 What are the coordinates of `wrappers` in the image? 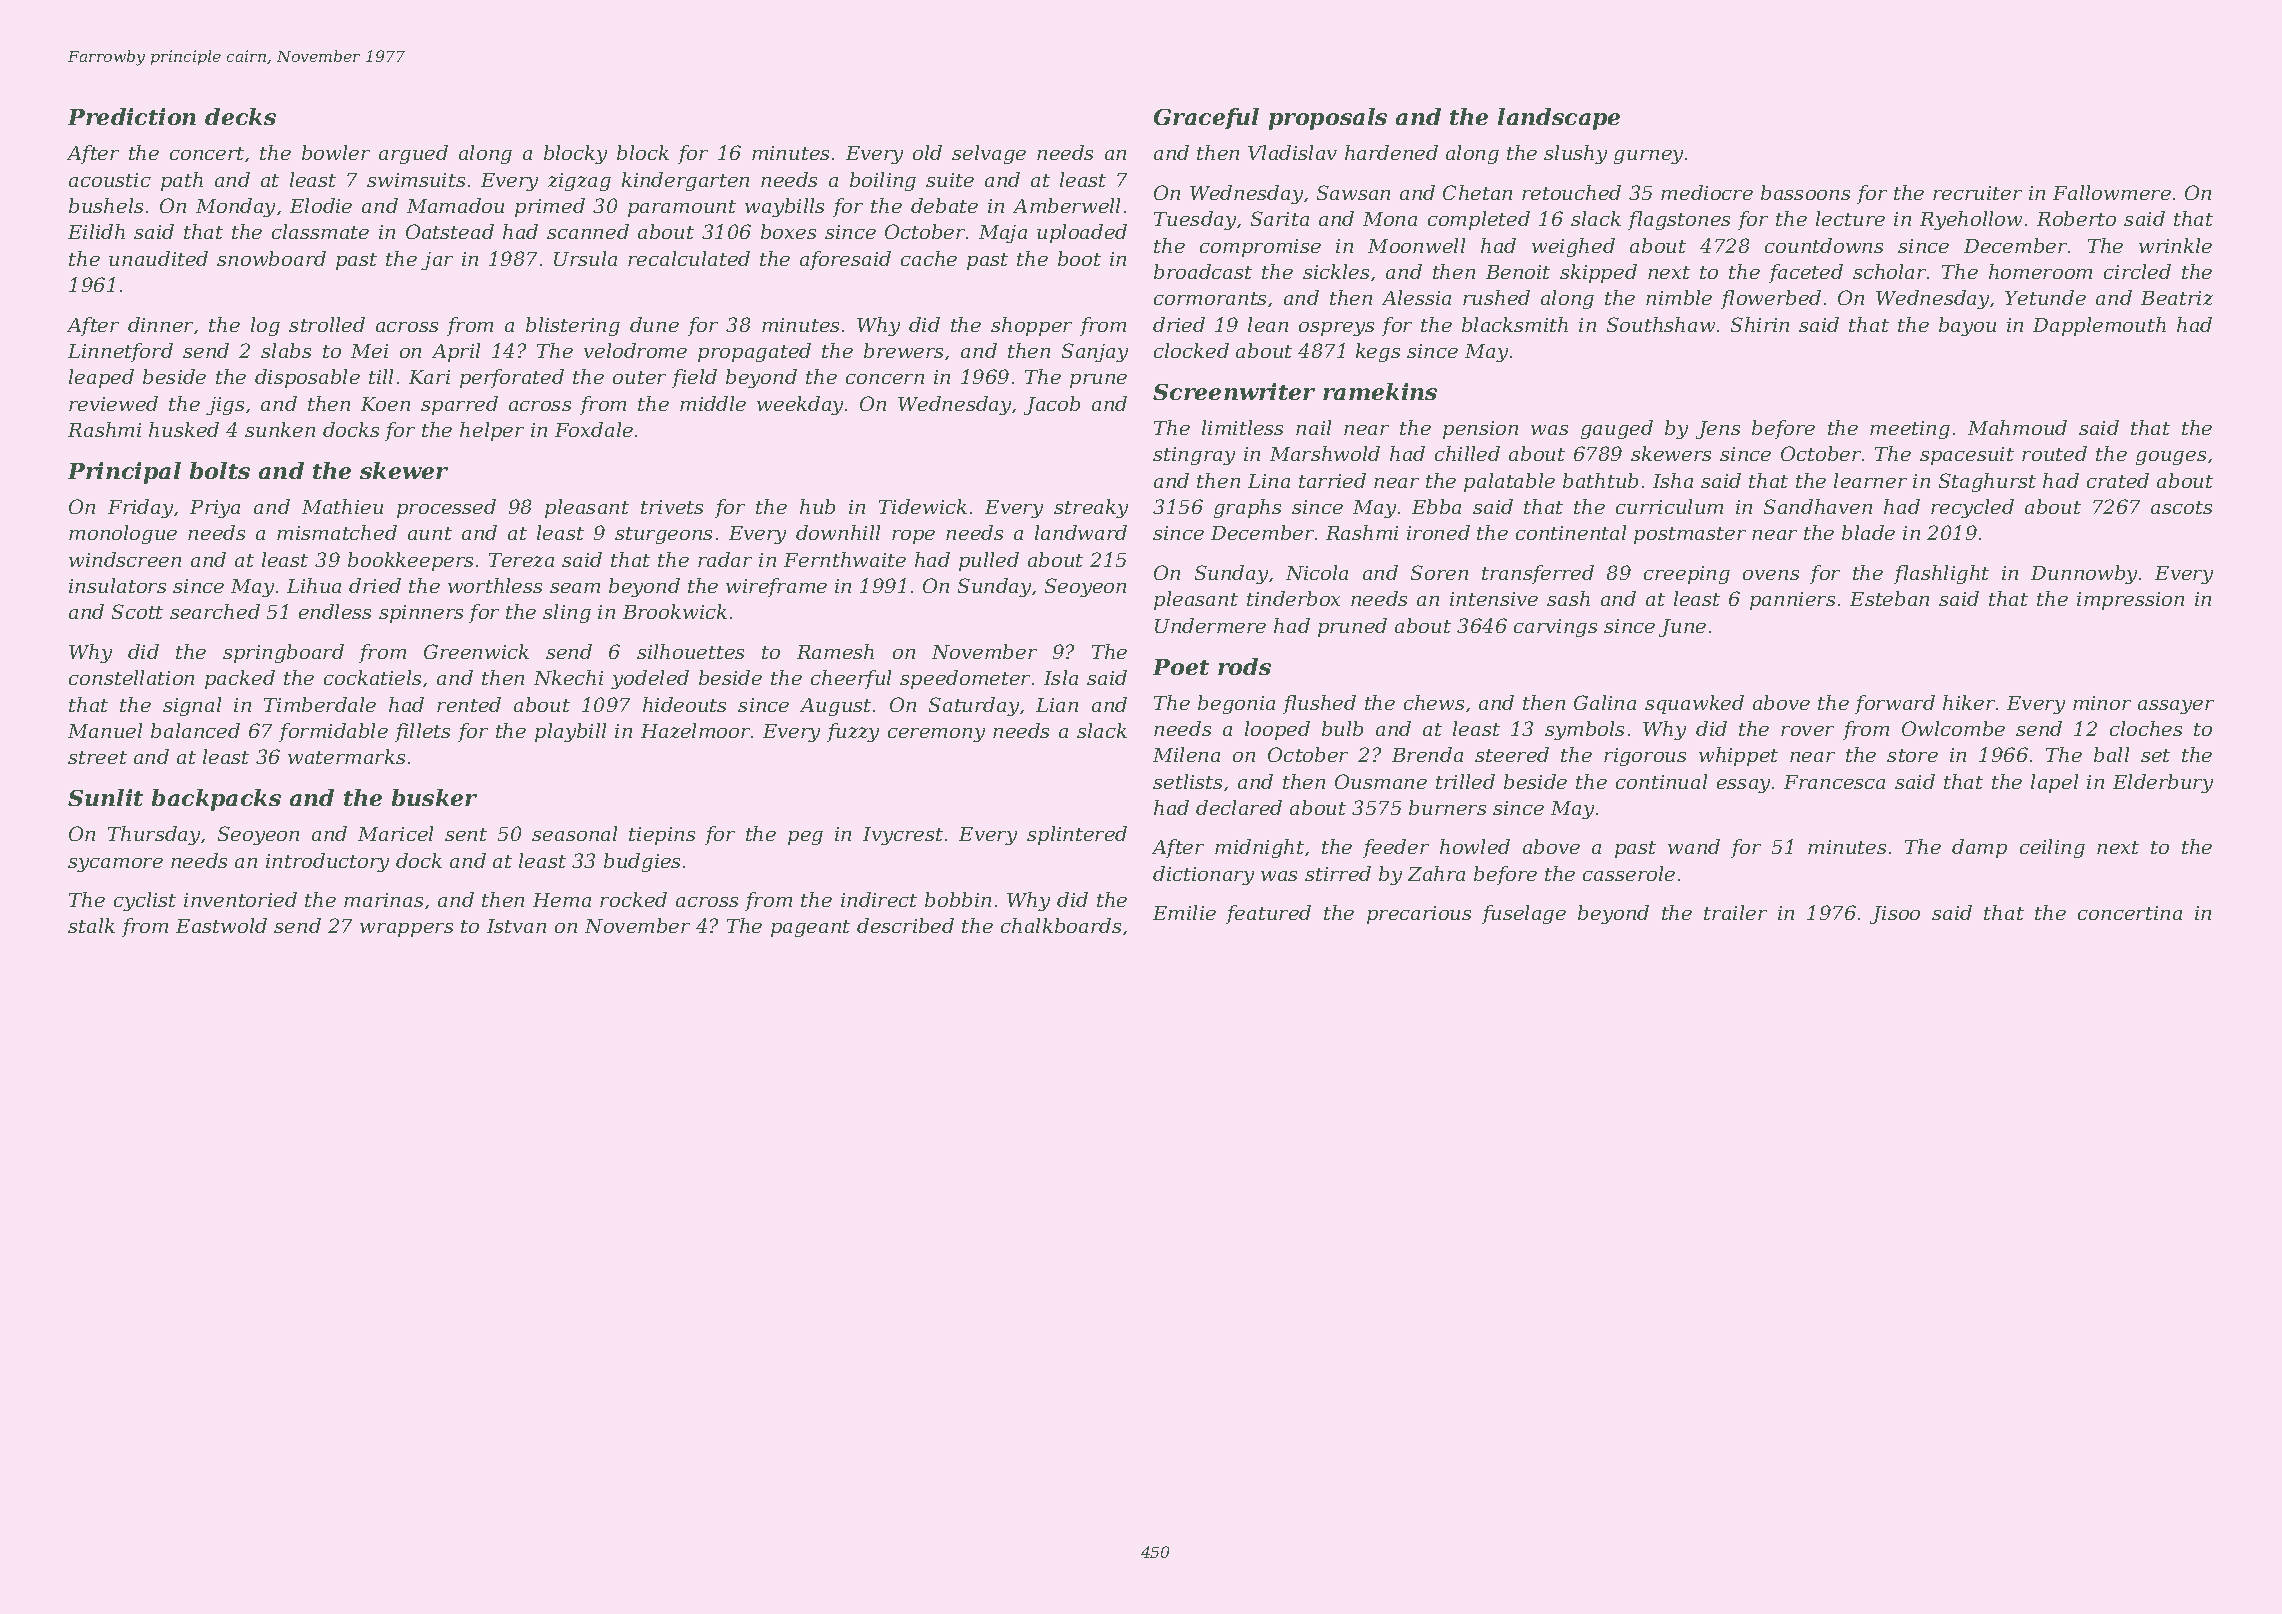 It's located at (406, 930).
